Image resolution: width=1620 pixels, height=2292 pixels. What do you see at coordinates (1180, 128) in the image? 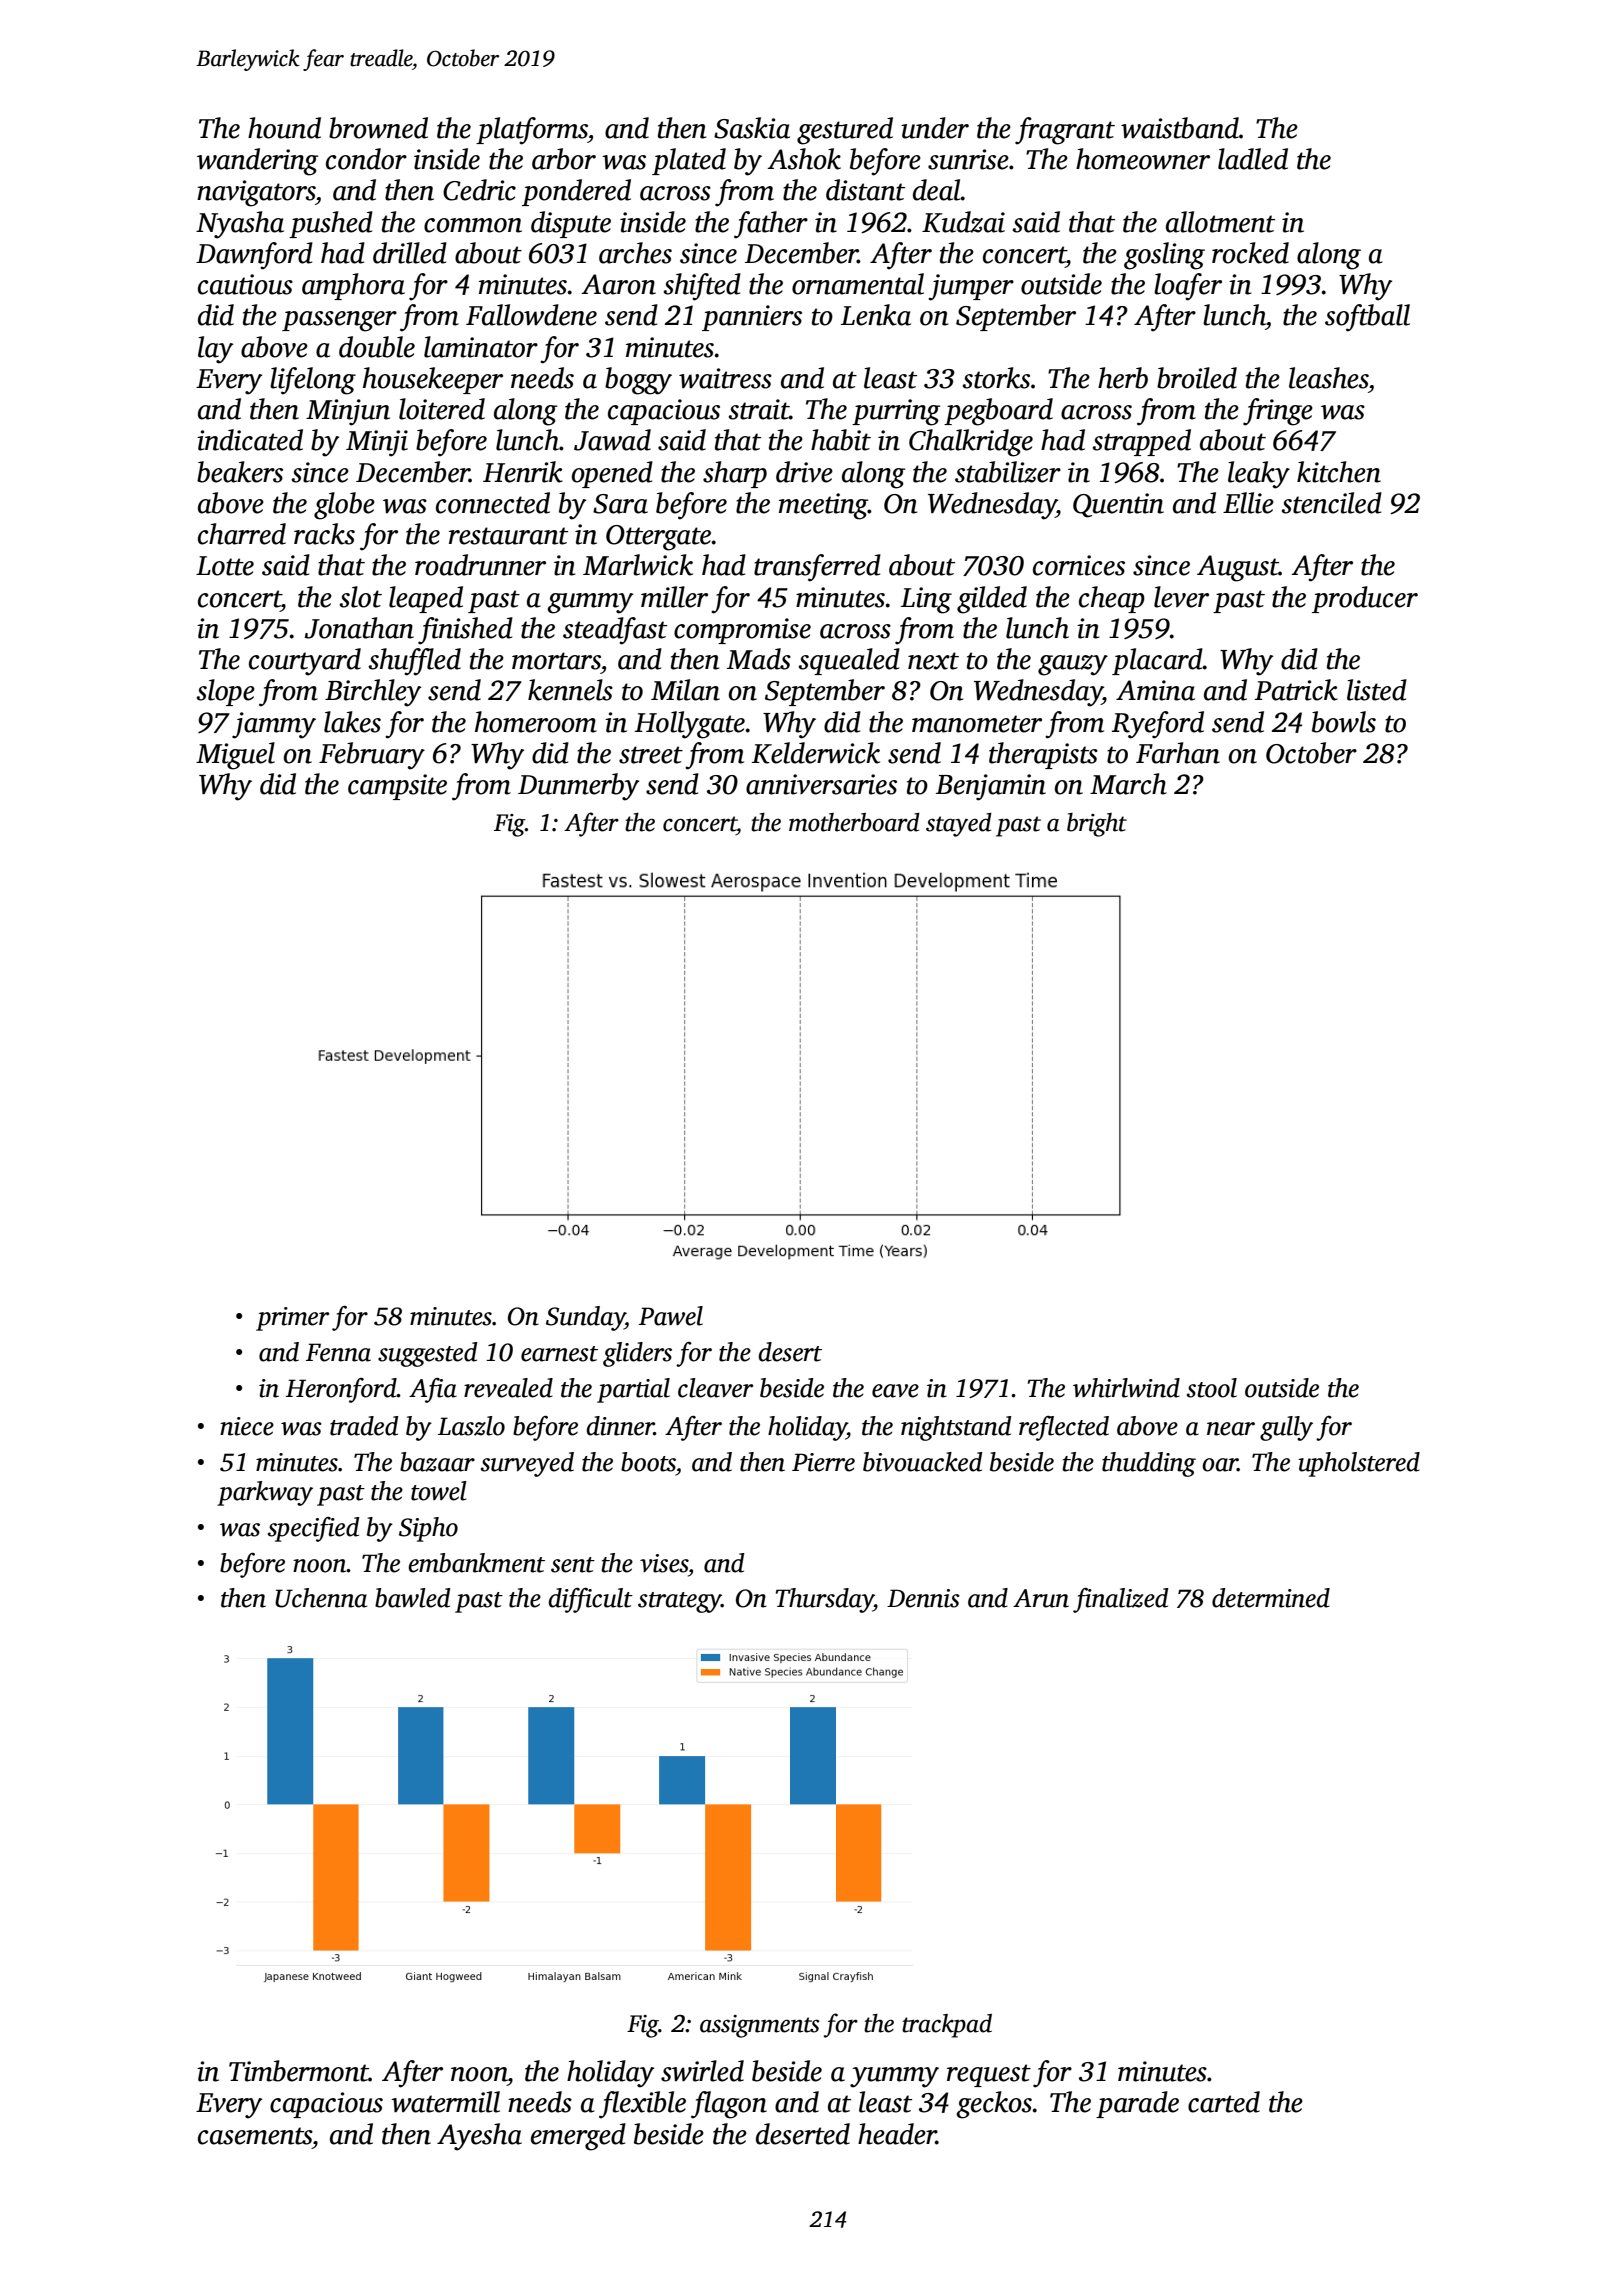
I see `waistband` at bounding box center [1180, 128].
